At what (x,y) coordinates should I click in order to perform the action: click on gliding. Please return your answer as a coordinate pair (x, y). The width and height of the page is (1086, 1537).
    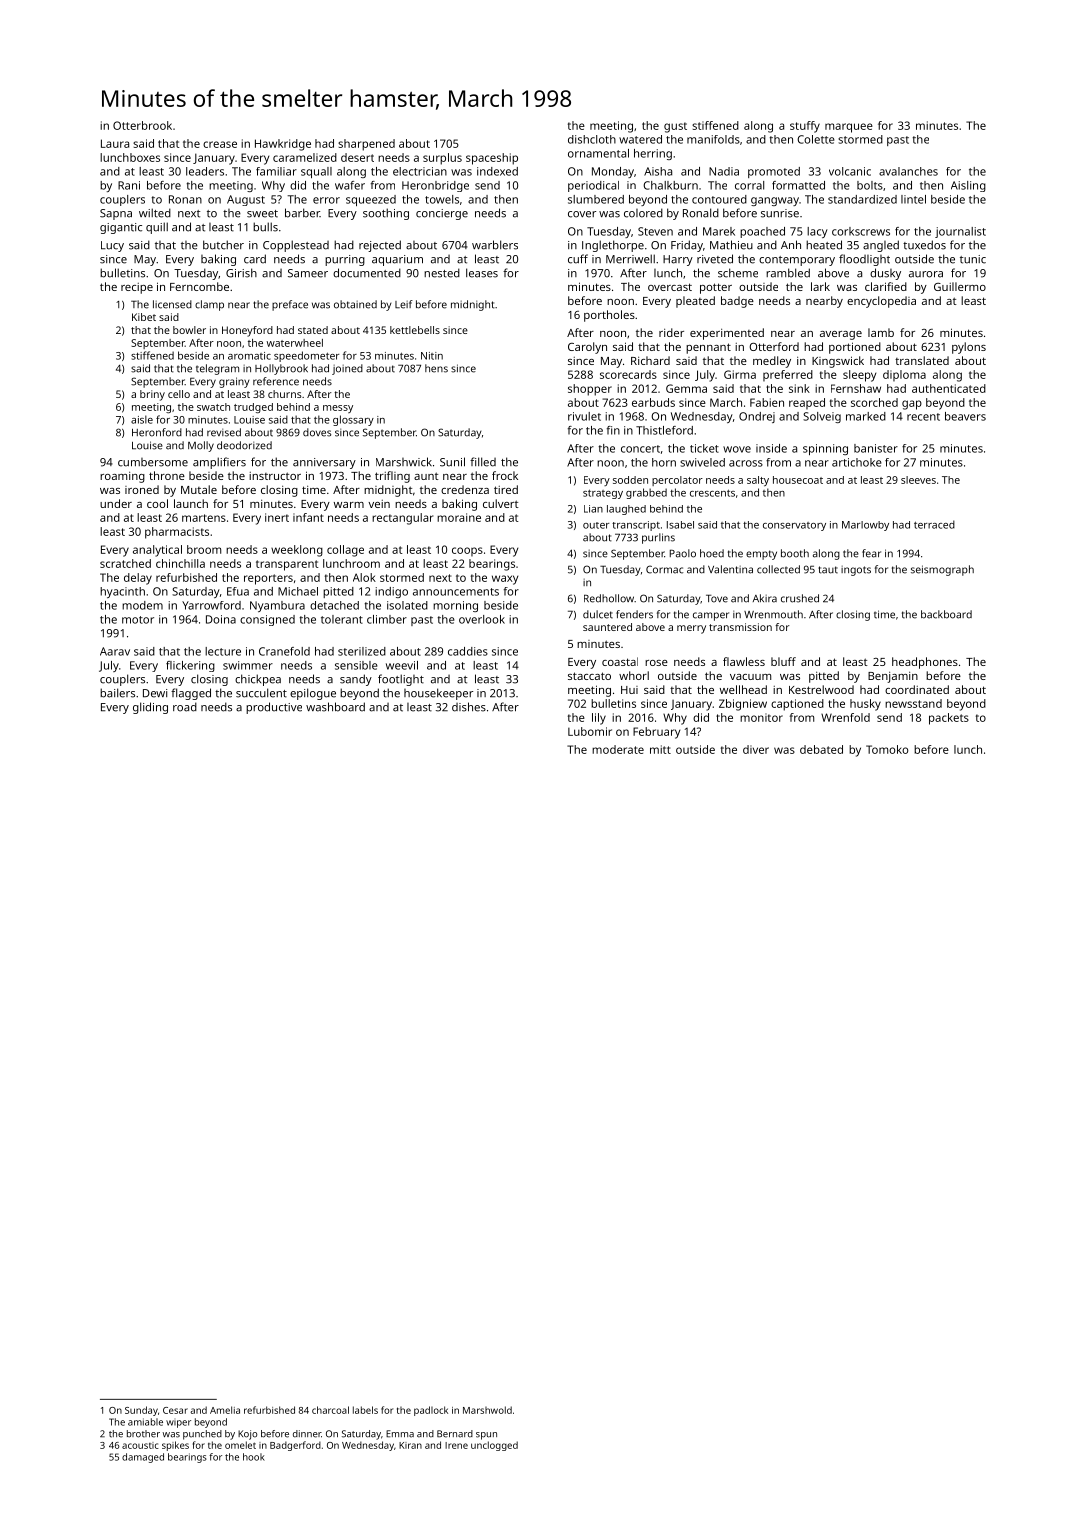
    Looking at the image, I should click on (150, 708).
